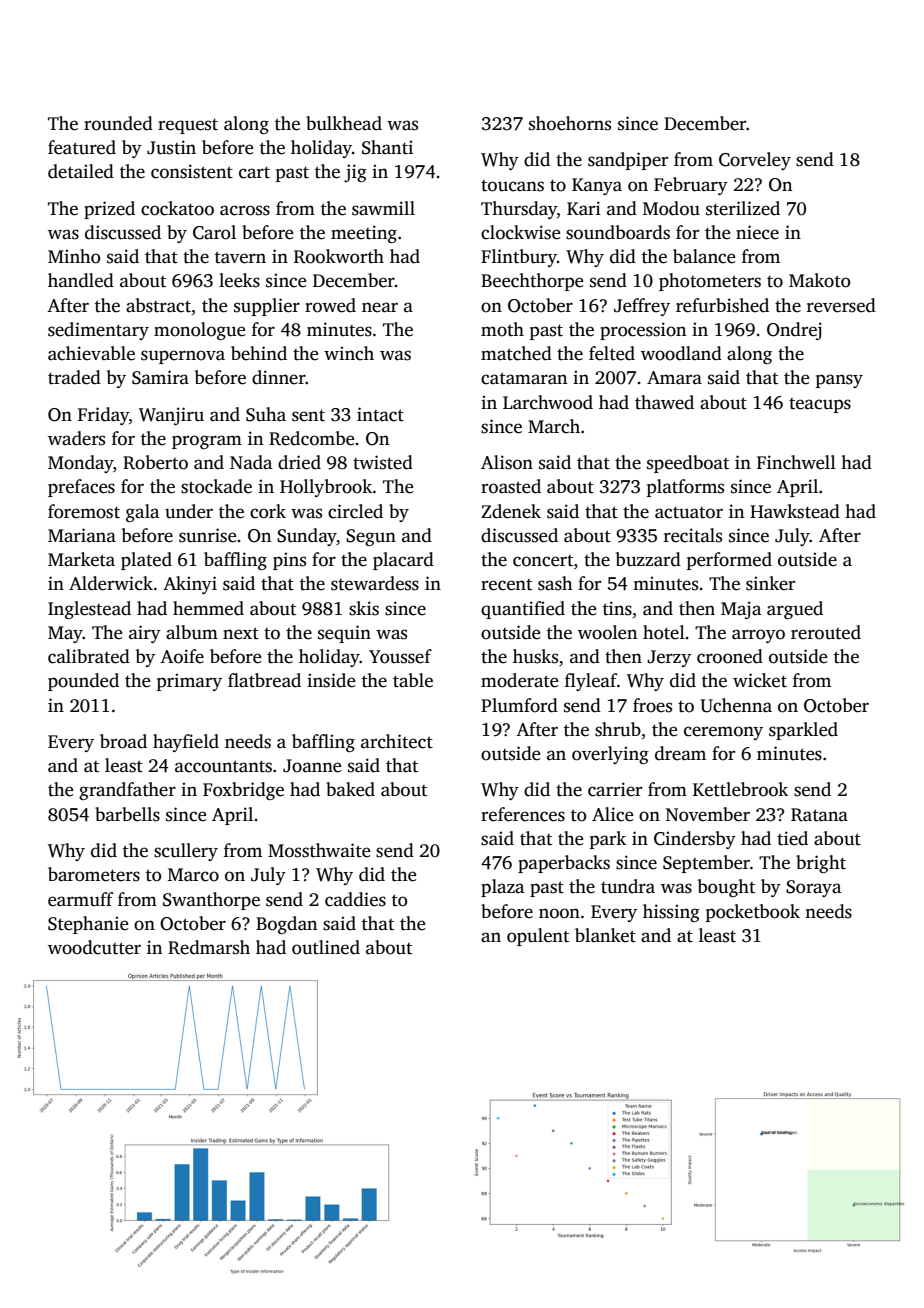 The image size is (924, 1308). I want to click on Larchwood, so click(548, 402).
